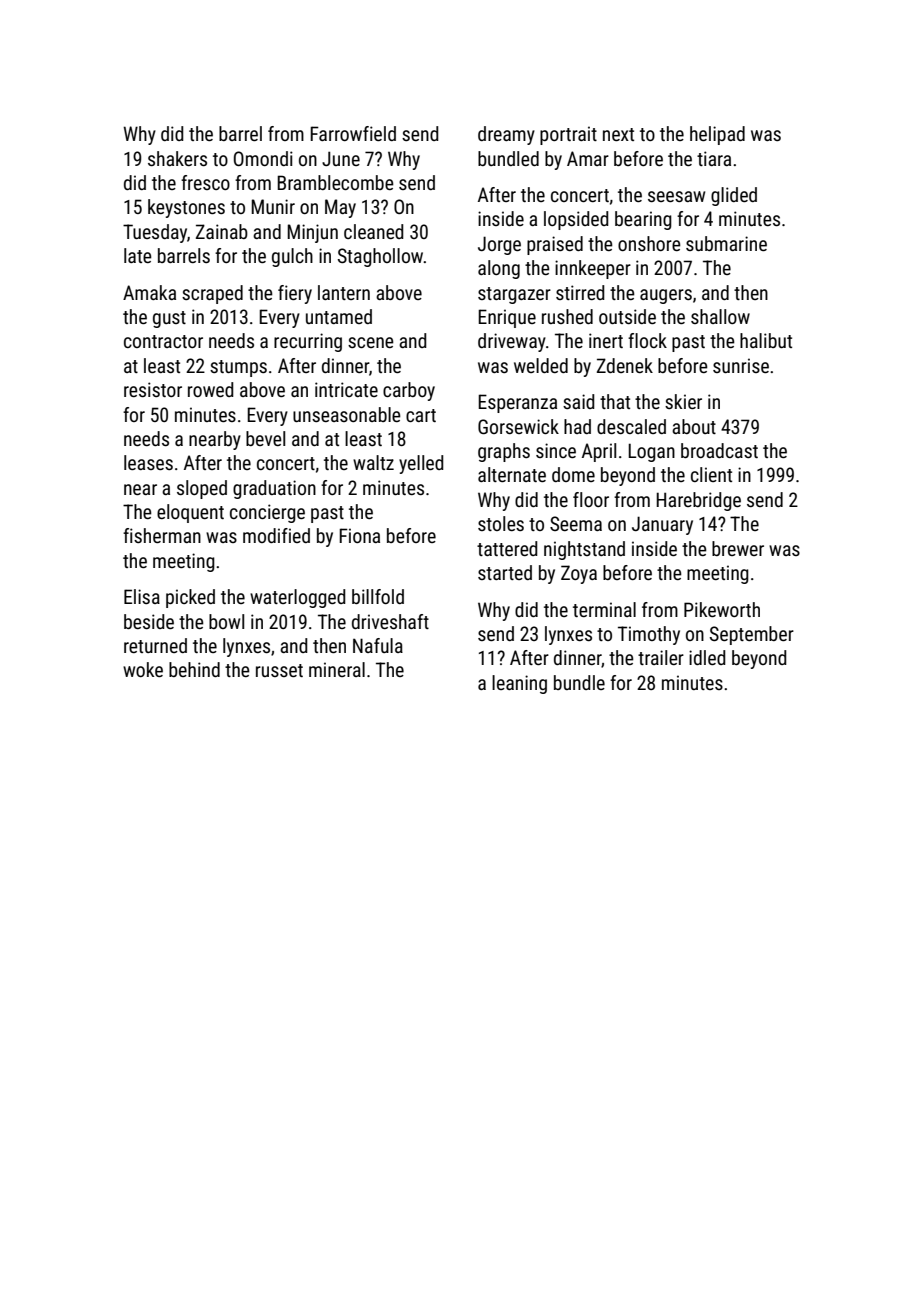 The image size is (924, 1311). I want to click on that, so click(615, 401).
